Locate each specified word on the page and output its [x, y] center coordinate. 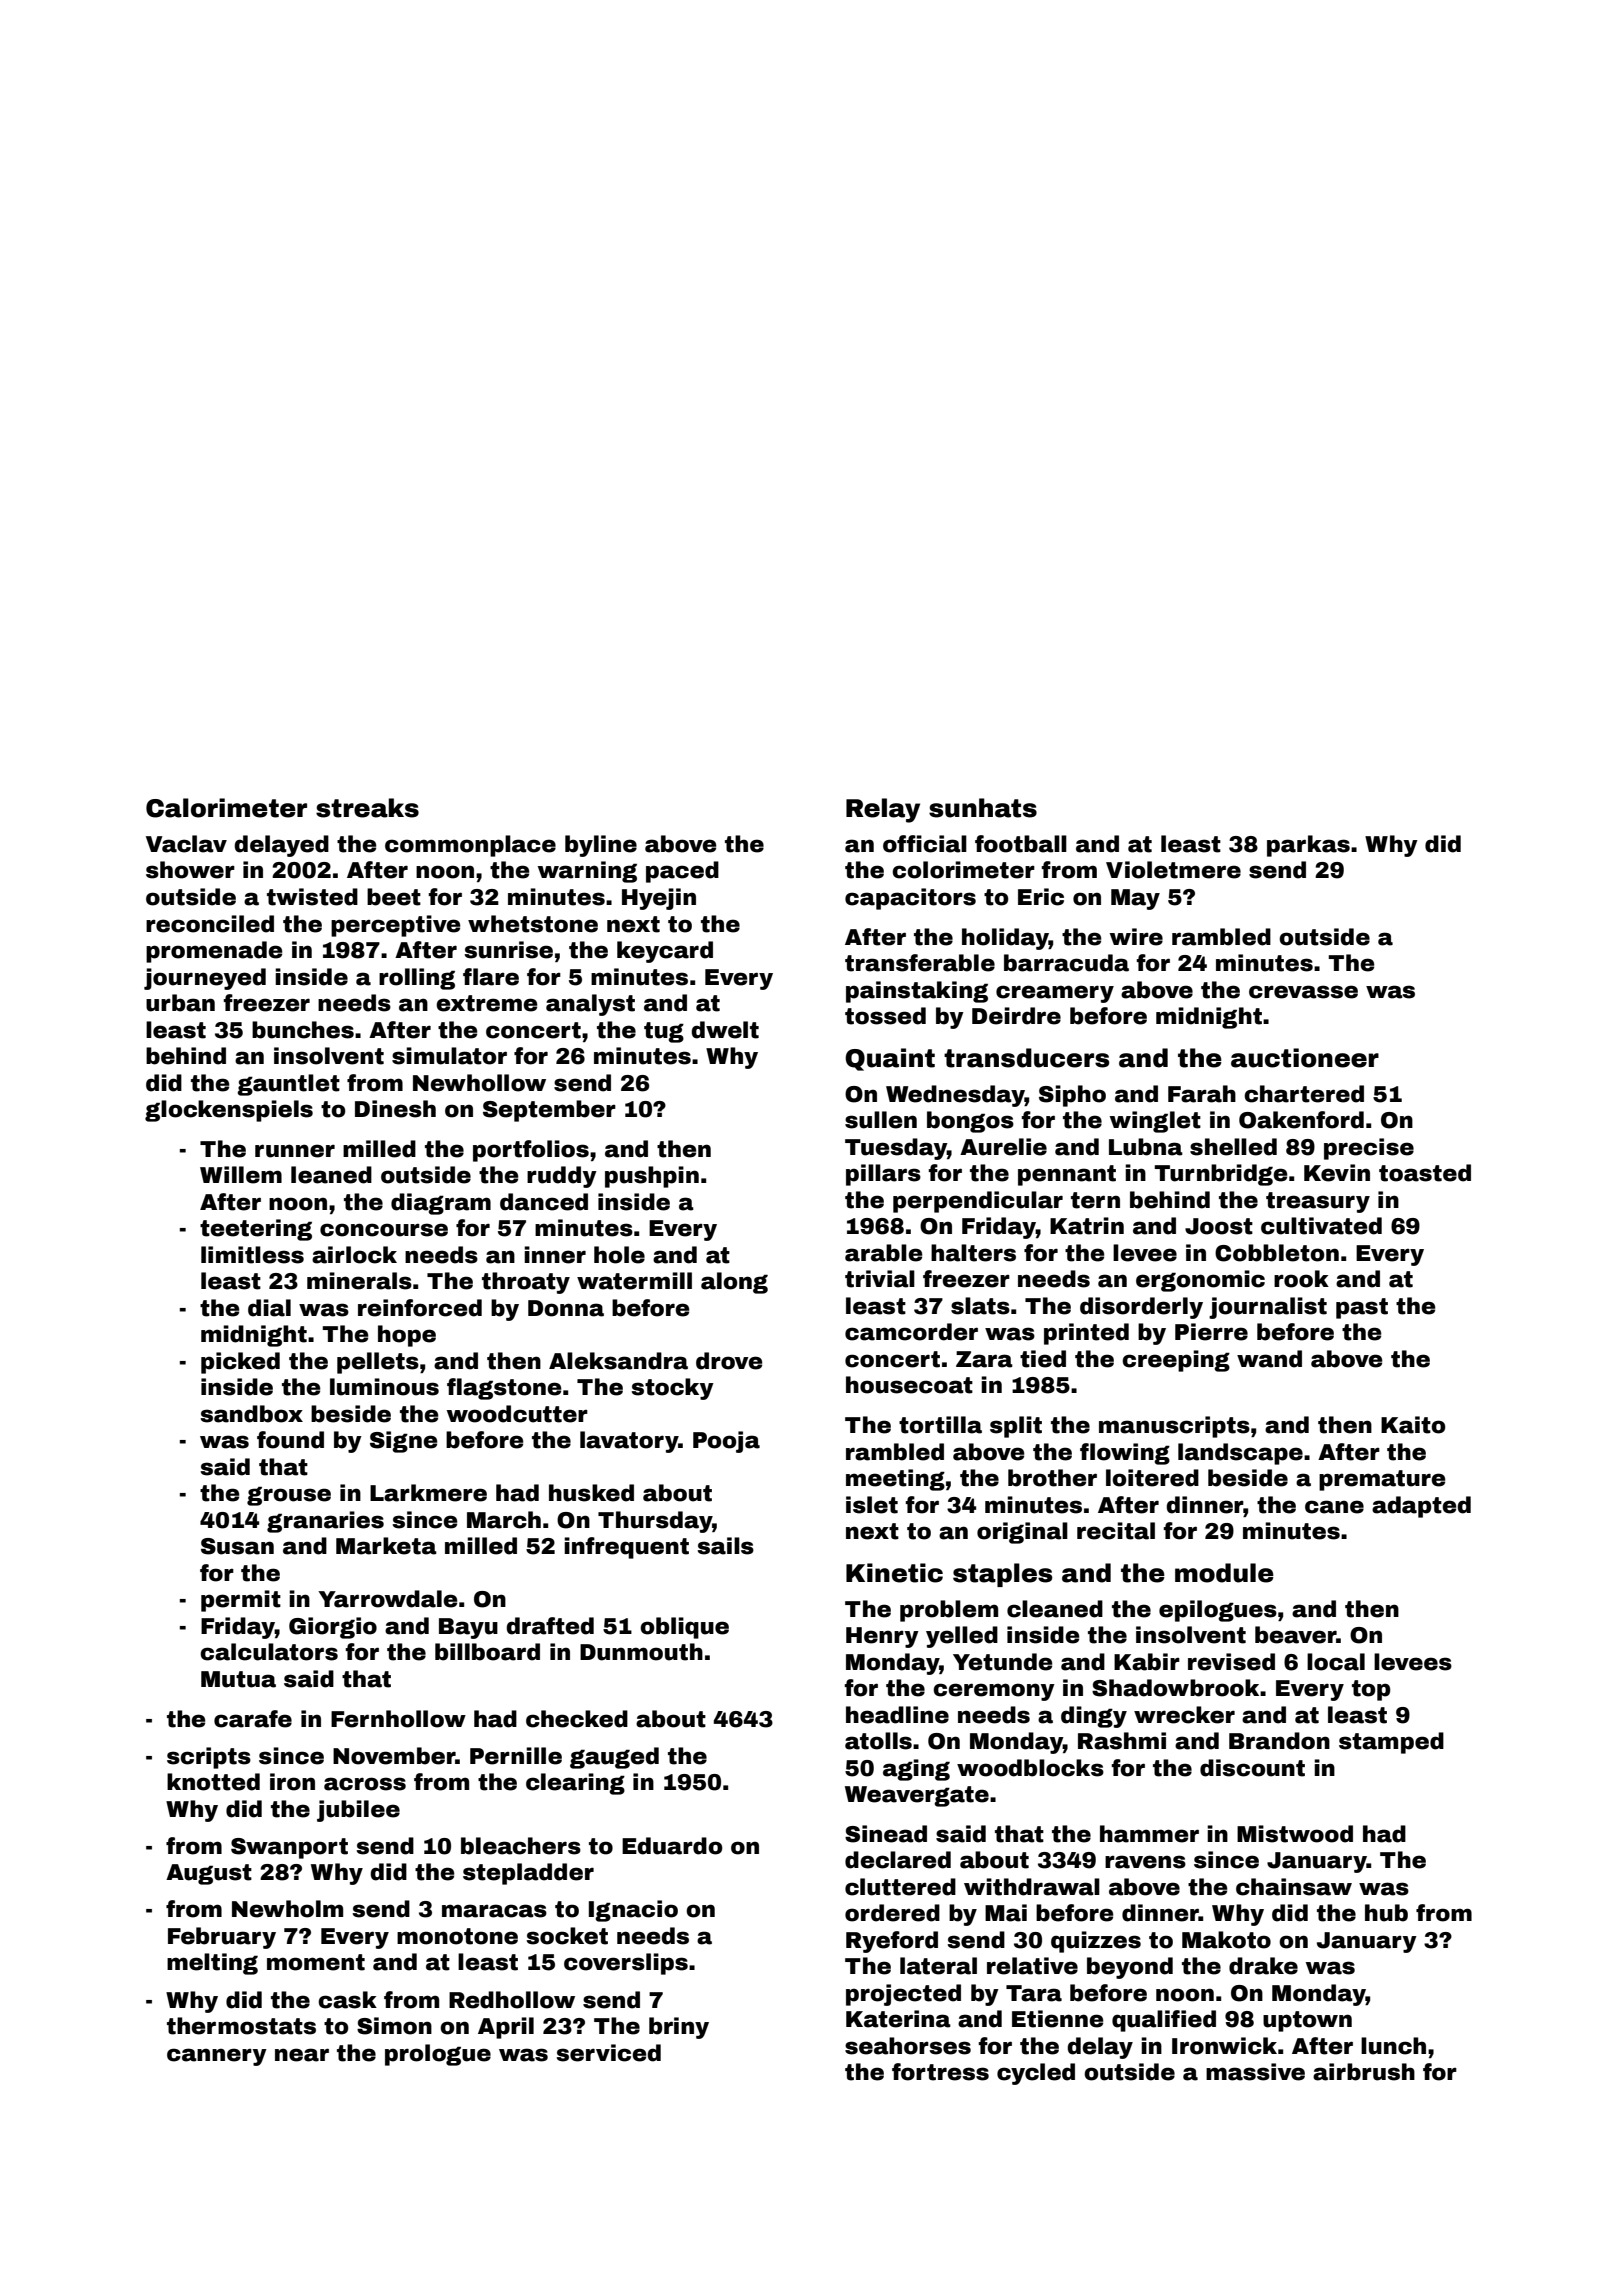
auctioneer [1305, 1058]
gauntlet [288, 1085]
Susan [237, 1546]
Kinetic [894, 1573]
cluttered [900, 1887]
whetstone [533, 924]
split [1016, 1427]
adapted [1421, 1507]
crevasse [1303, 992]
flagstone [504, 1389]
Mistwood [1295, 1834]
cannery [217, 2057]
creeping [1176, 1361]
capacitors [910, 899]
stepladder [528, 1874]
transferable [920, 963]
